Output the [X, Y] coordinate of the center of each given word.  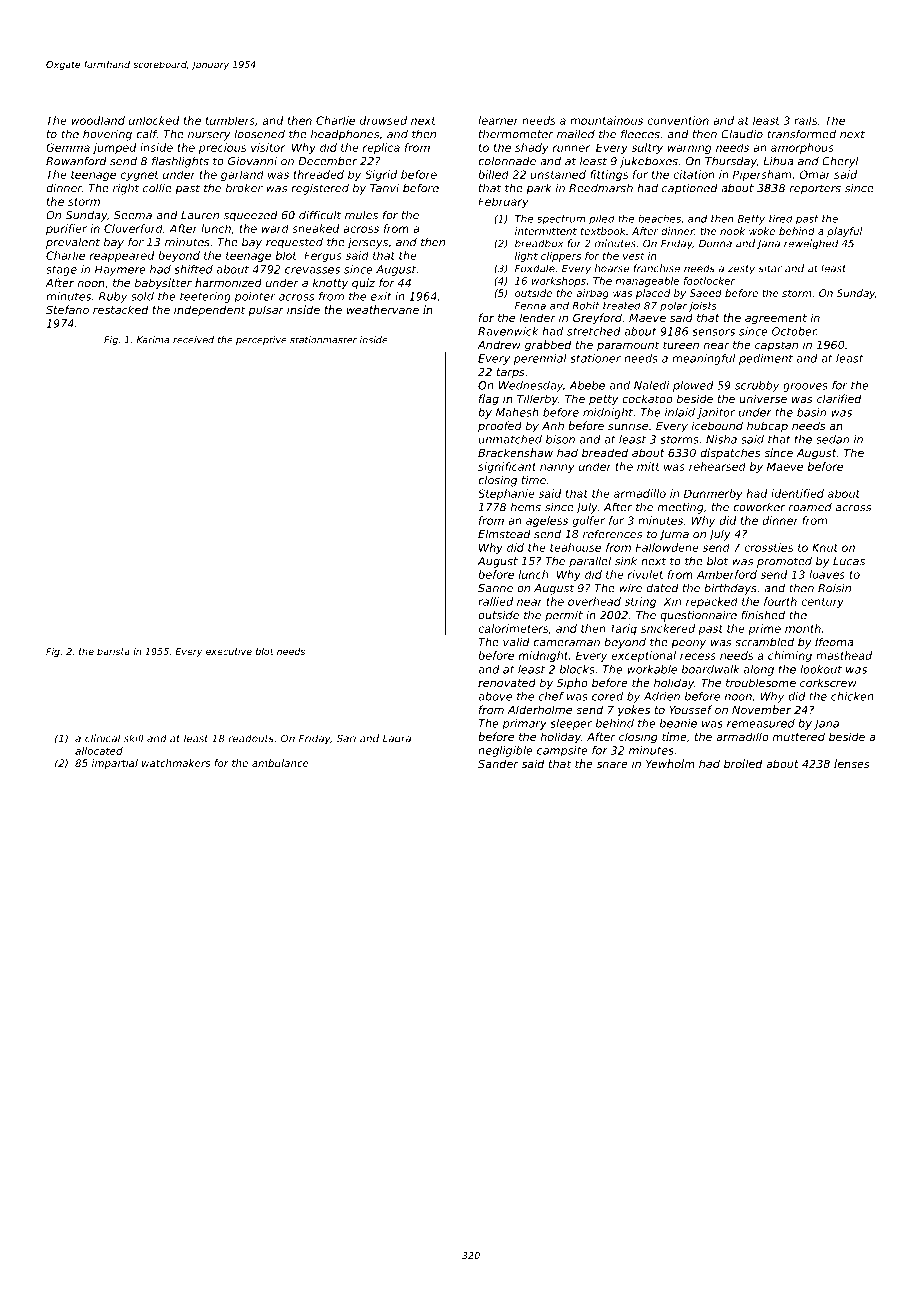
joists [703, 307]
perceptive [261, 340]
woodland [98, 120]
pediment [766, 359]
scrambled [764, 642]
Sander [498, 763]
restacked [120, 309]
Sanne [495, 588]
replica [381, 148]
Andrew [499, 344]
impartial [115, 764]
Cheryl [840, 162]
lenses [852, 763]
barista [113, 651]
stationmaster [323, 340]
